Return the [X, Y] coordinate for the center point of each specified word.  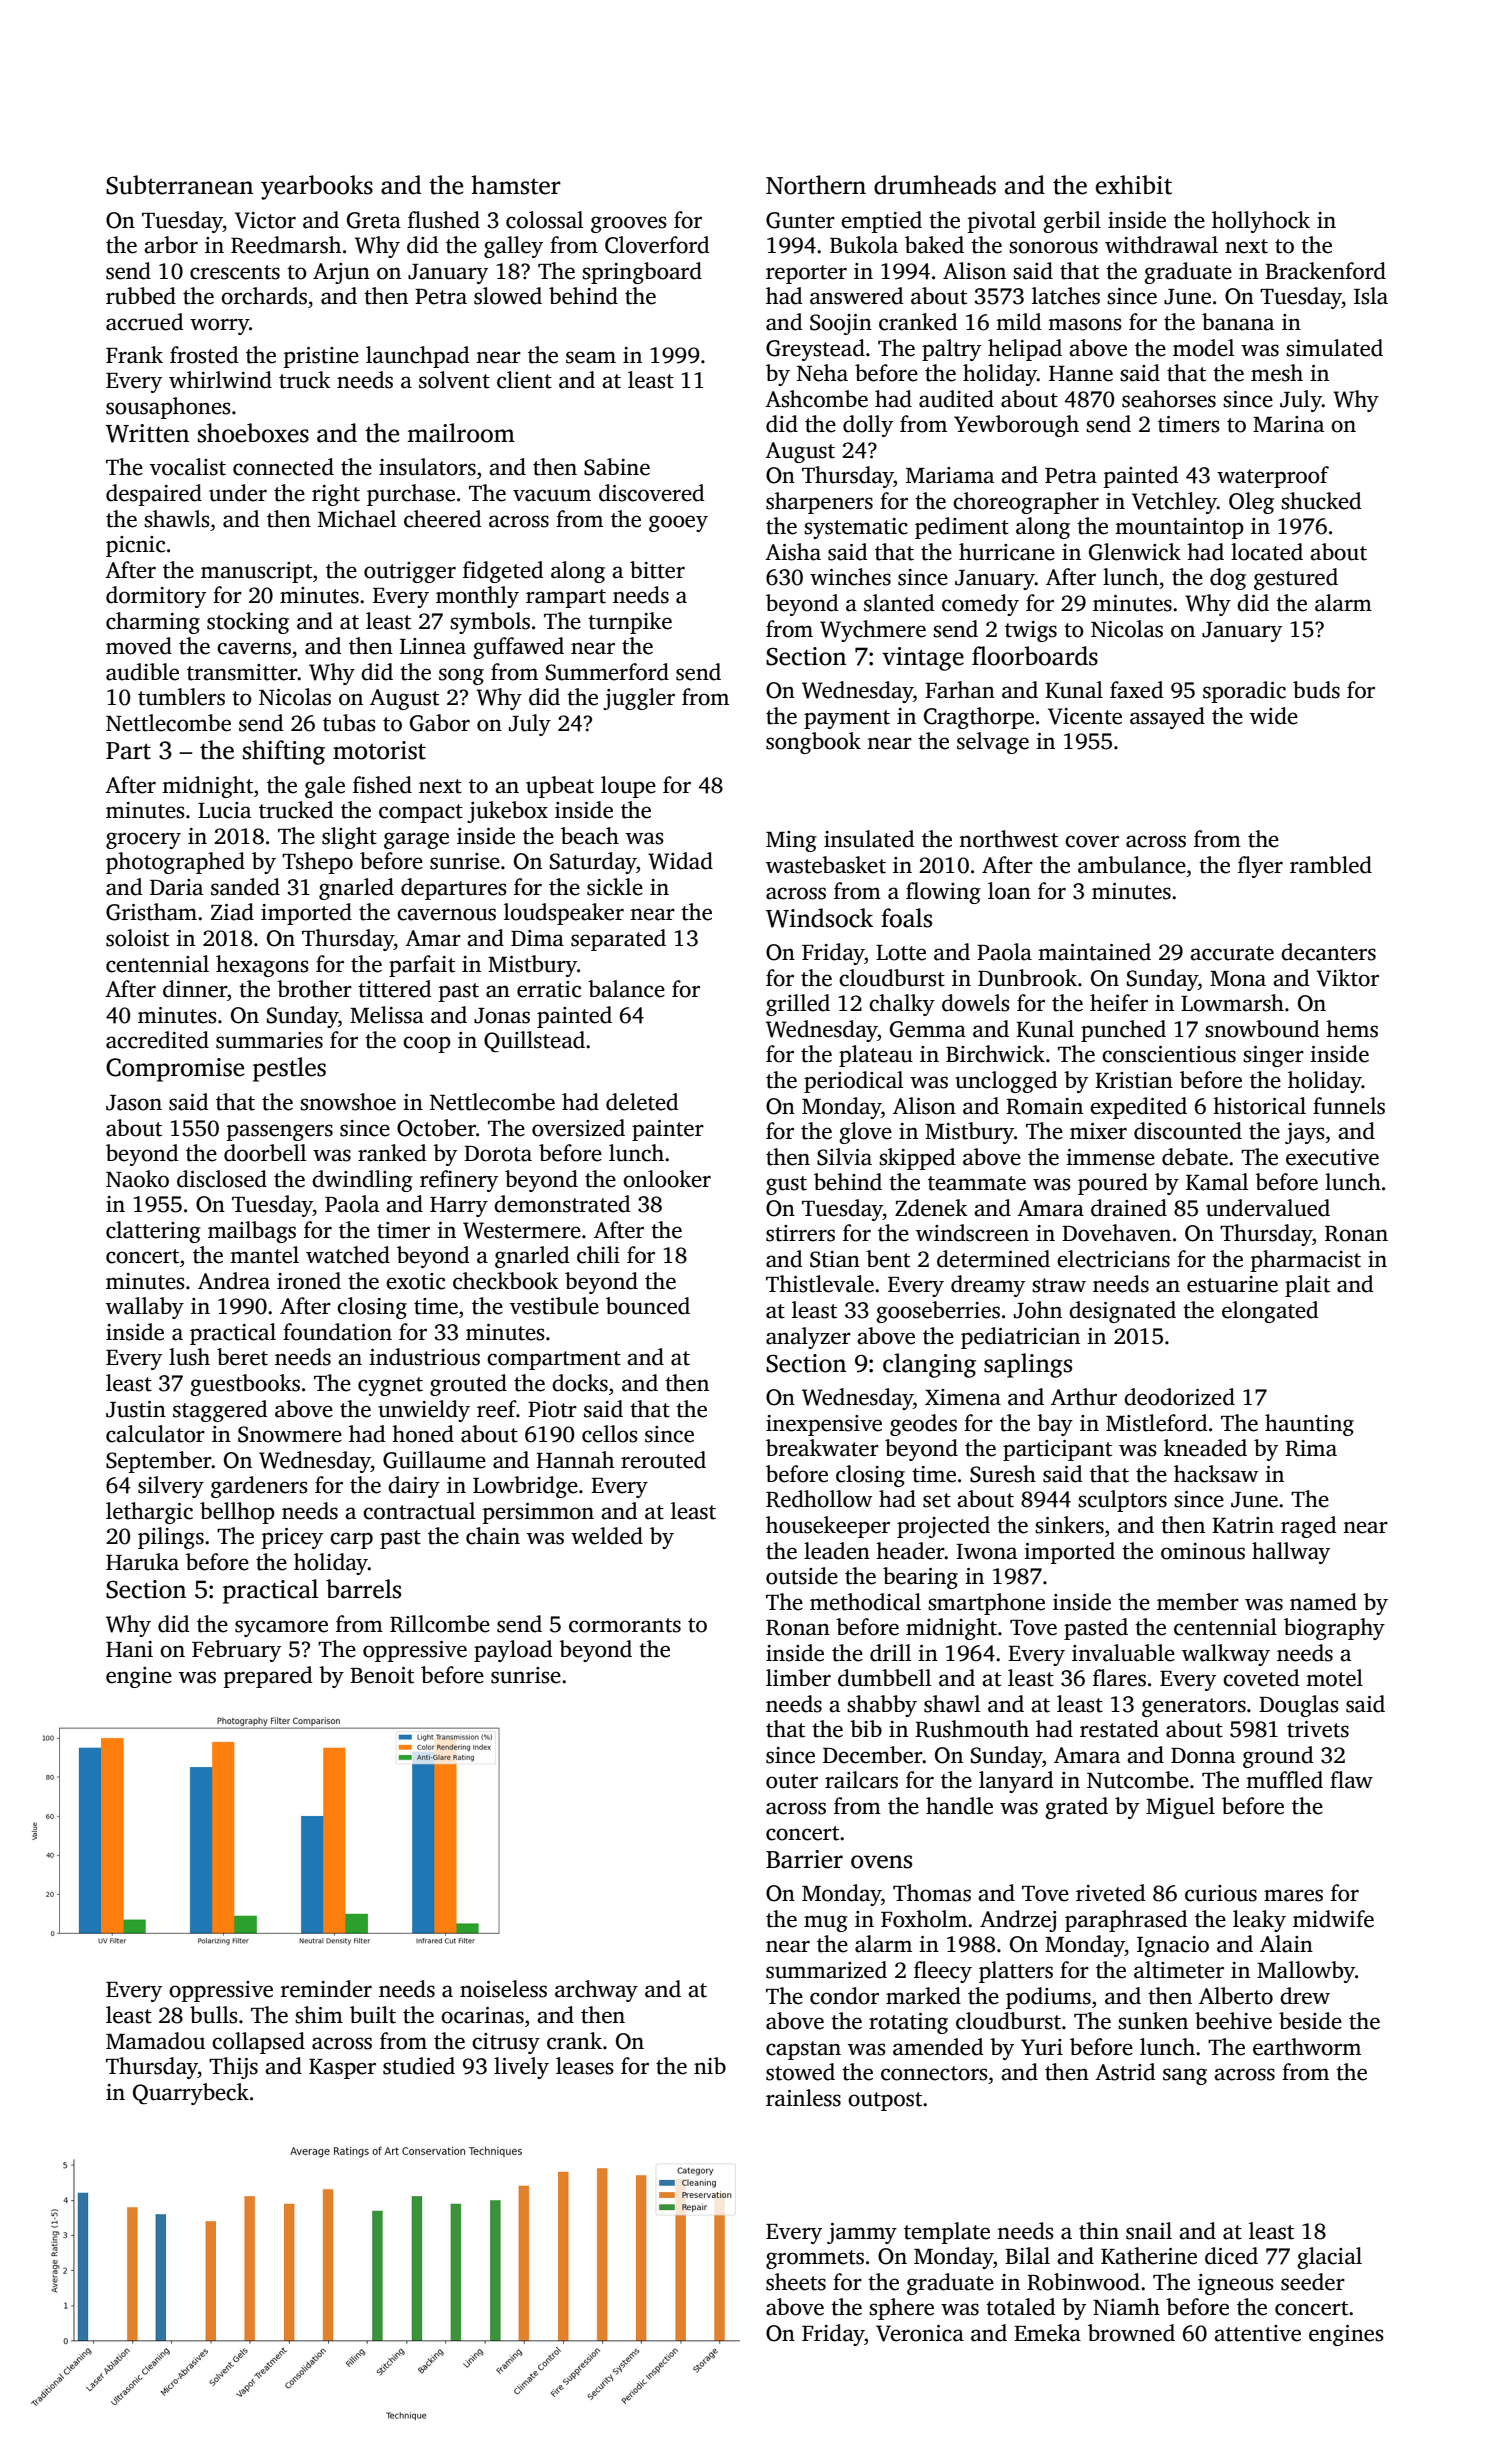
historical [1259, 1106]
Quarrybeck [191, 2094]
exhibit [1134, 185]
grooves [629, 224]
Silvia [844, 1157]
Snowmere [290, 1434]
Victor [265, 220]
